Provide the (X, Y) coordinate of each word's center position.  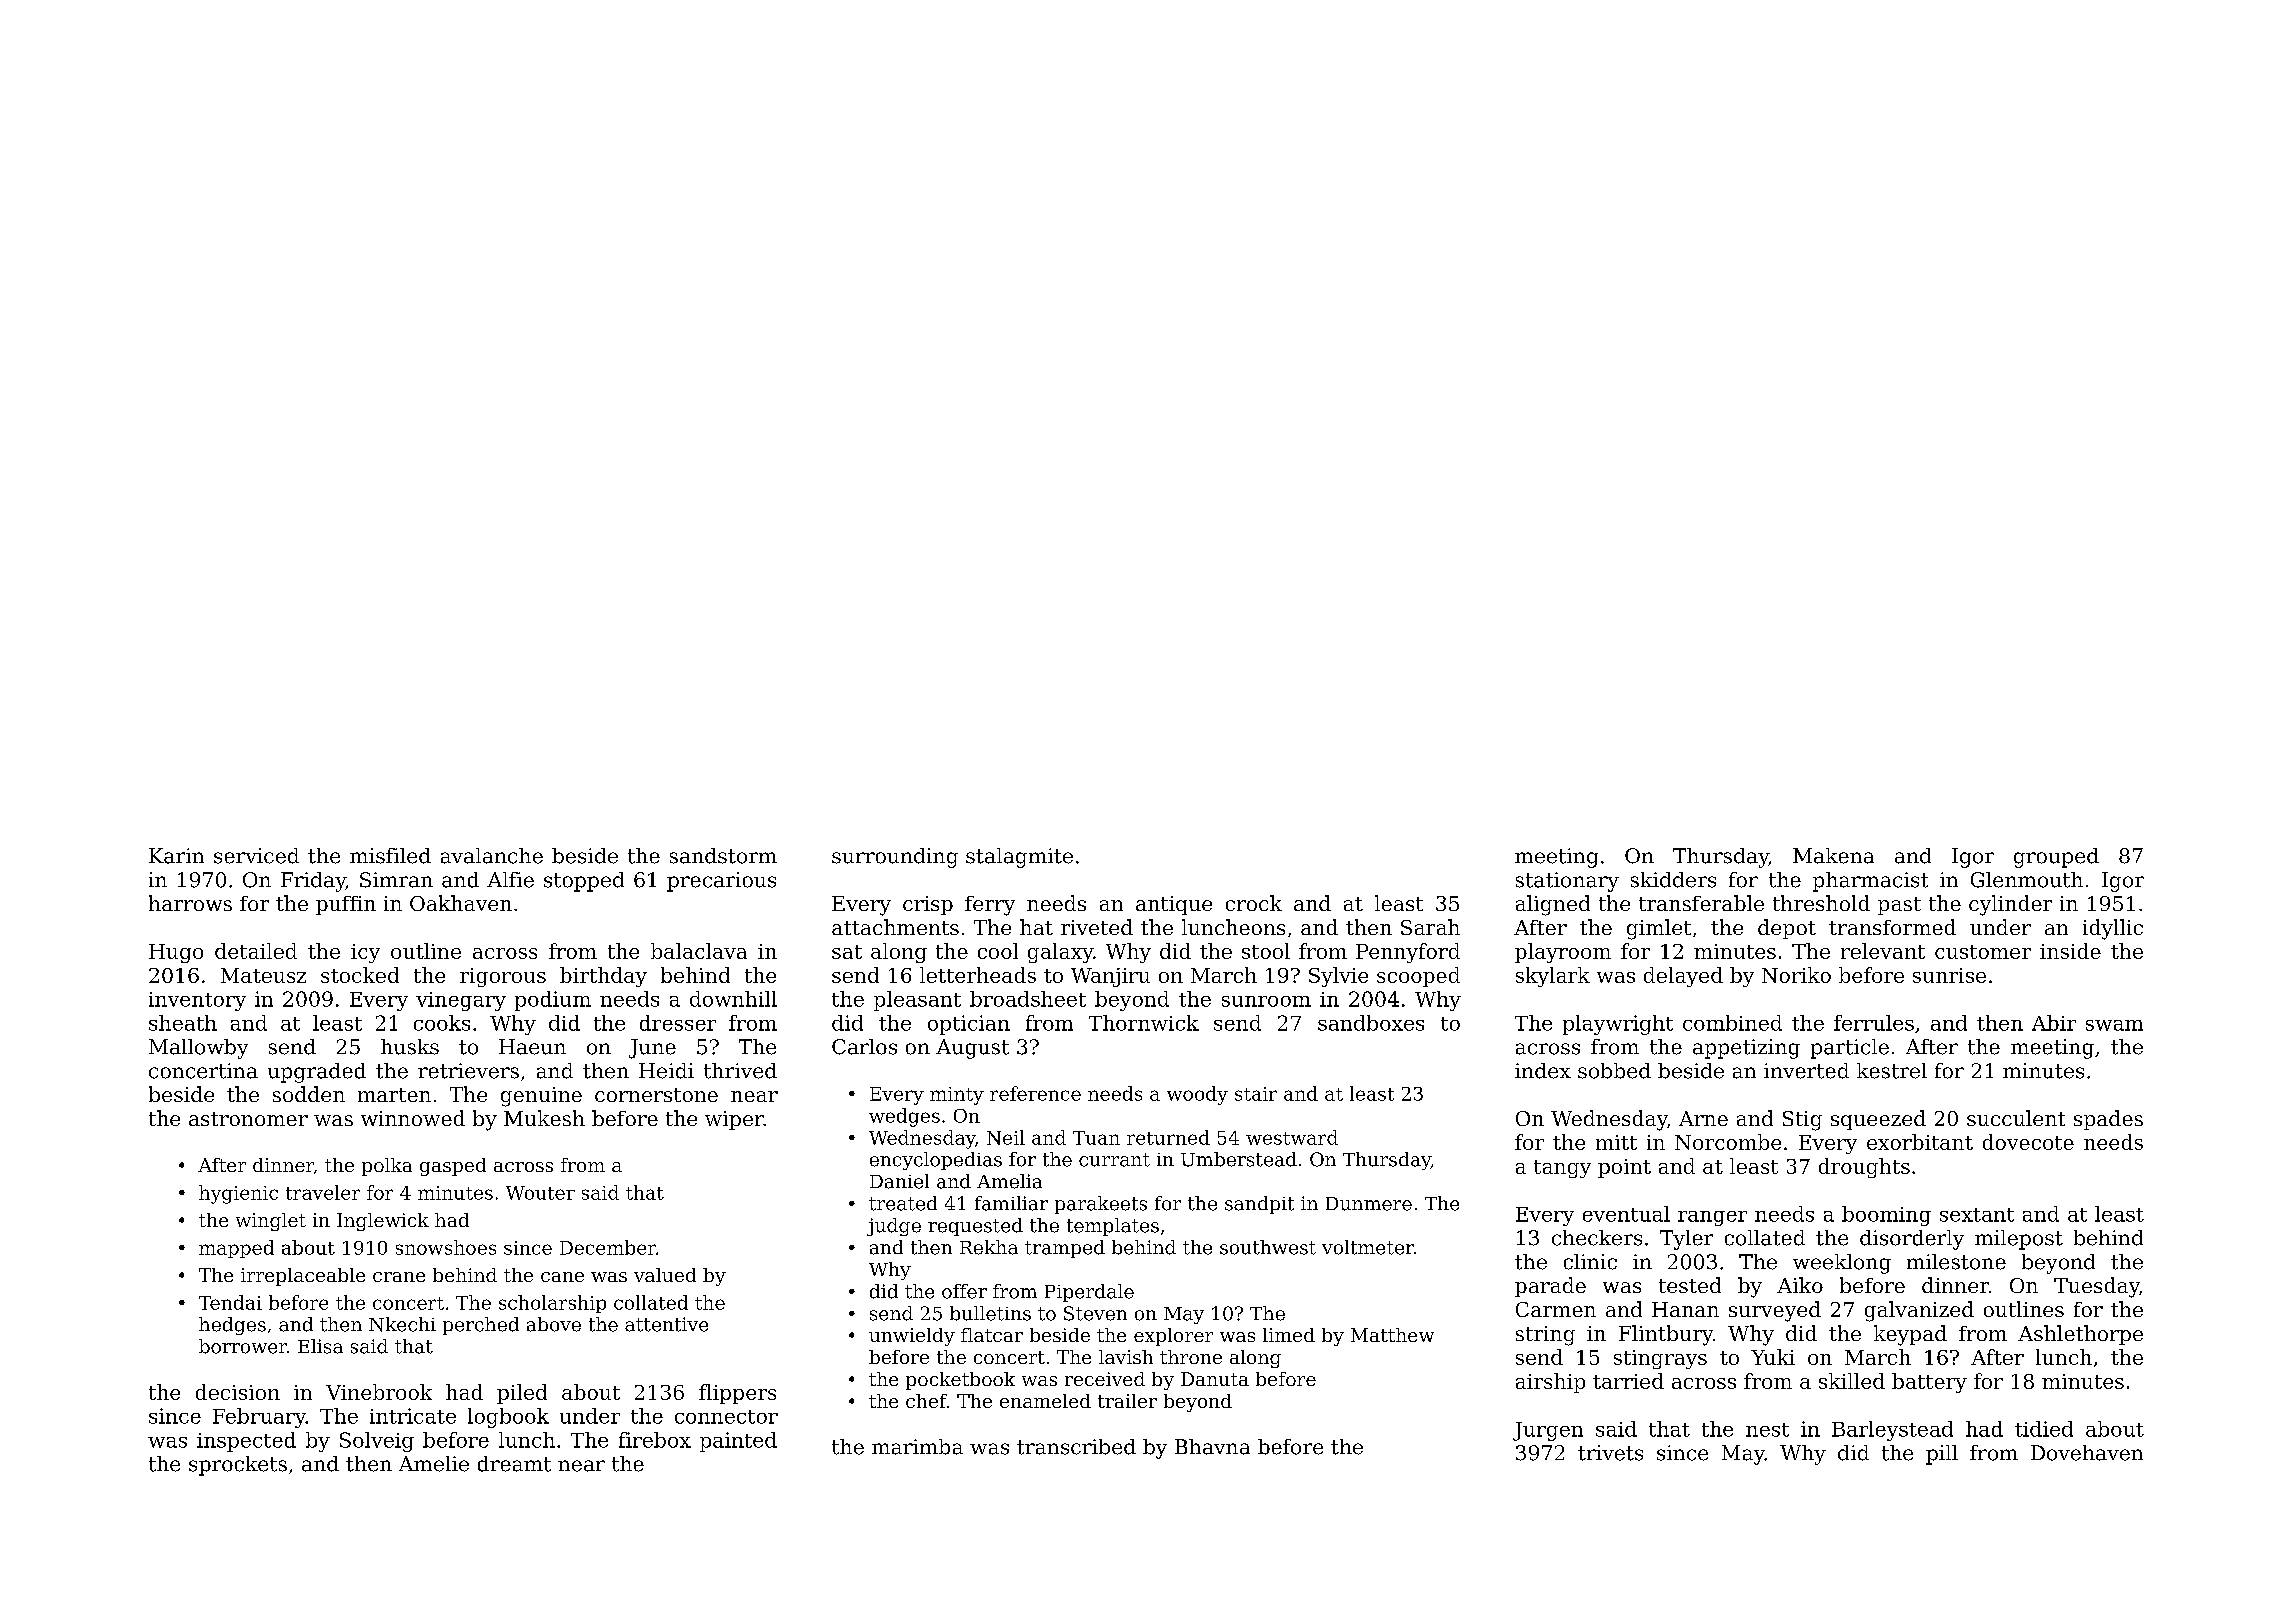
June (652, 1049)
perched (481, 1326)
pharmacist (1870, 882)
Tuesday (2096, 1287)
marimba (917, 1447)
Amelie (434, 1464)
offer (964, 1291)
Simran (396, 880)
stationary (1567, 882)
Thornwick (1144, 1023)
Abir (2054, 1023)
